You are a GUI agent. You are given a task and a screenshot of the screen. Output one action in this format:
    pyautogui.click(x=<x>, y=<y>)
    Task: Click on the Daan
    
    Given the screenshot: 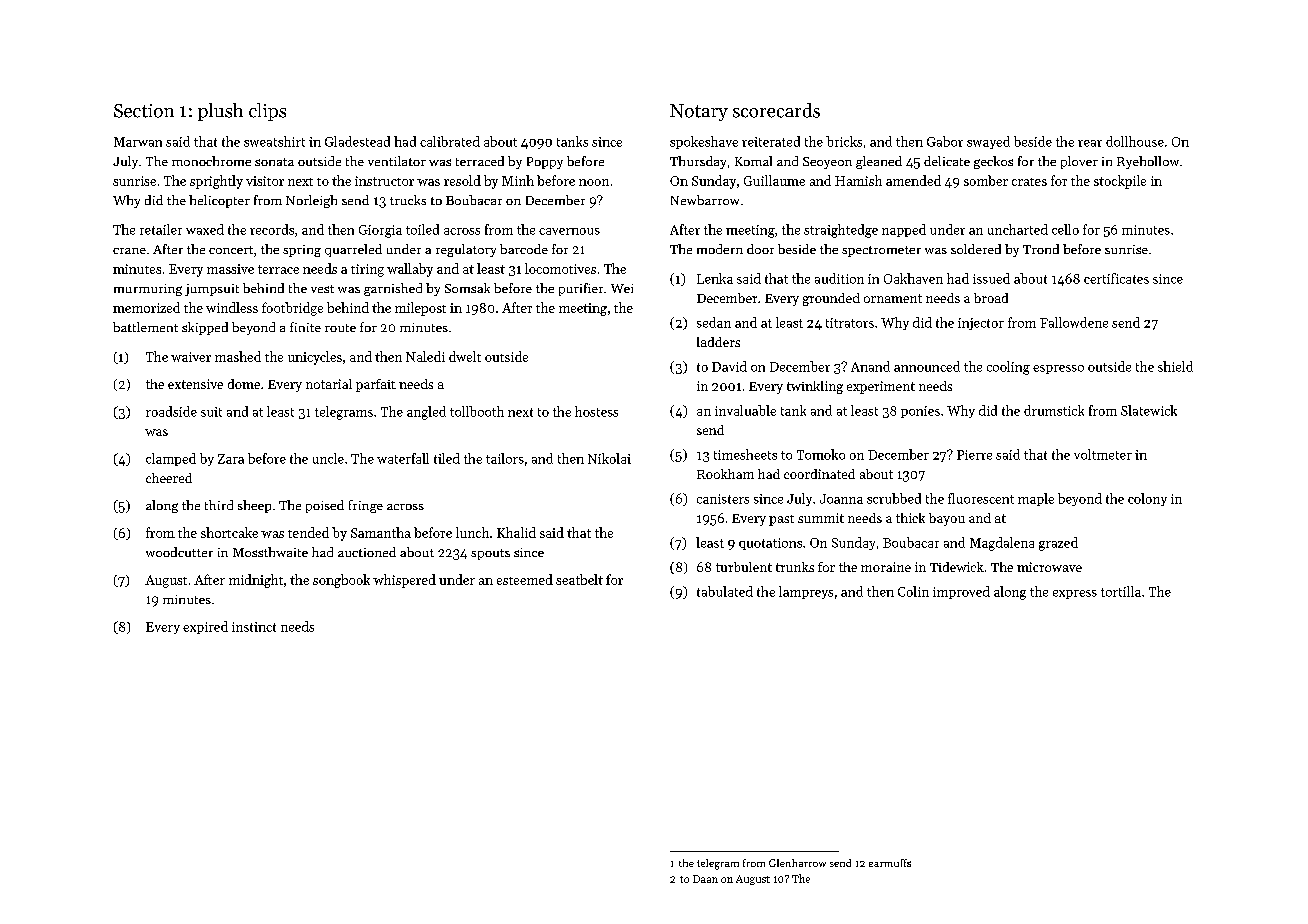 What is the action you would take?
    pyautogui.click(x=705, y=879)
